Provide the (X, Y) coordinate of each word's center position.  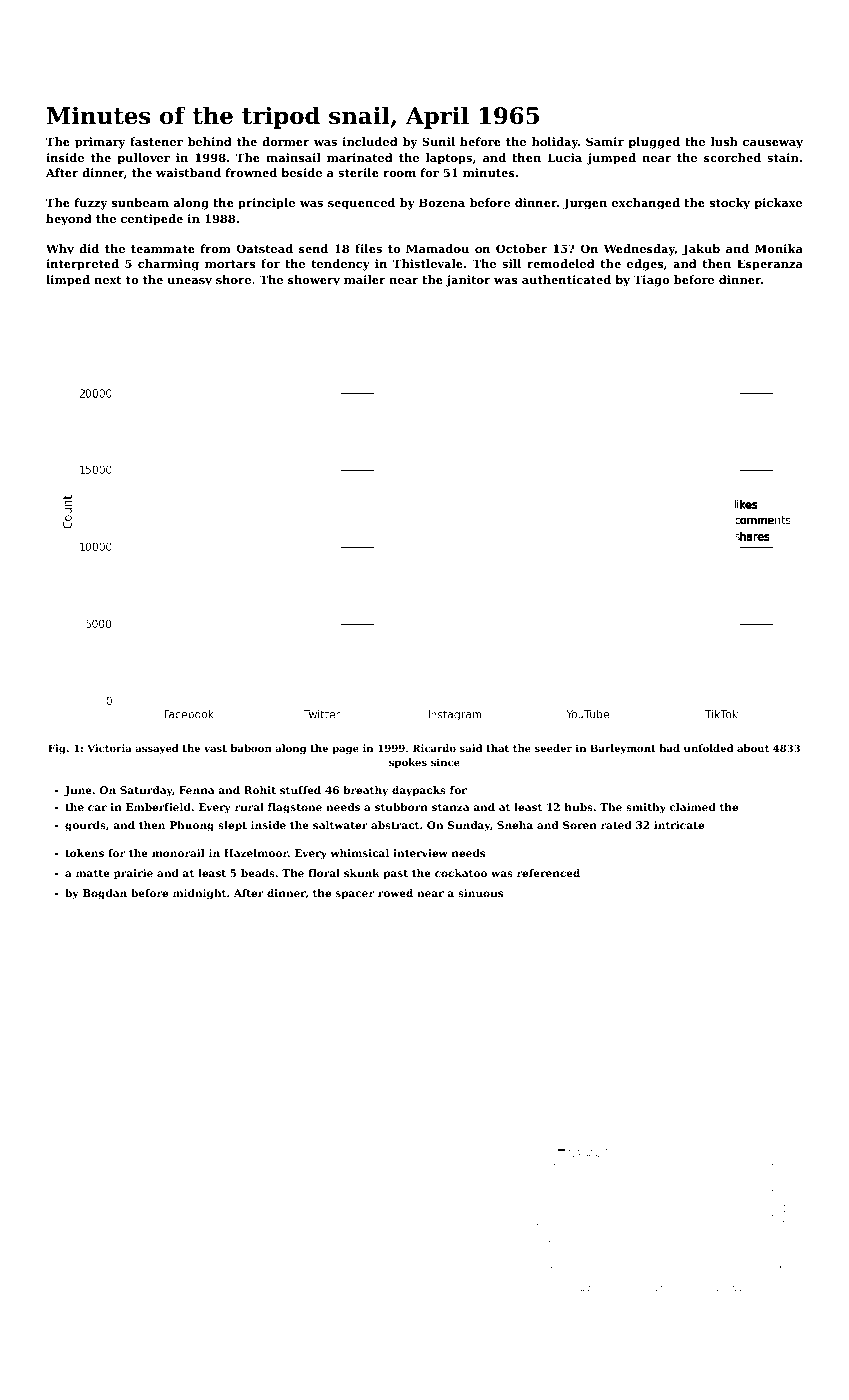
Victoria (109, 748)
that (497, 748)
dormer (285, 141)
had (669, 748)
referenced (548, 873)
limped (68, 281)
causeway (773, 144)
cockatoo (461, 873)
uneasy (189, 282)
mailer (364, 279)
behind (210, 141)
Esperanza (770, 265)
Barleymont (623, 749)
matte (93, 873)
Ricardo (434, 748)
